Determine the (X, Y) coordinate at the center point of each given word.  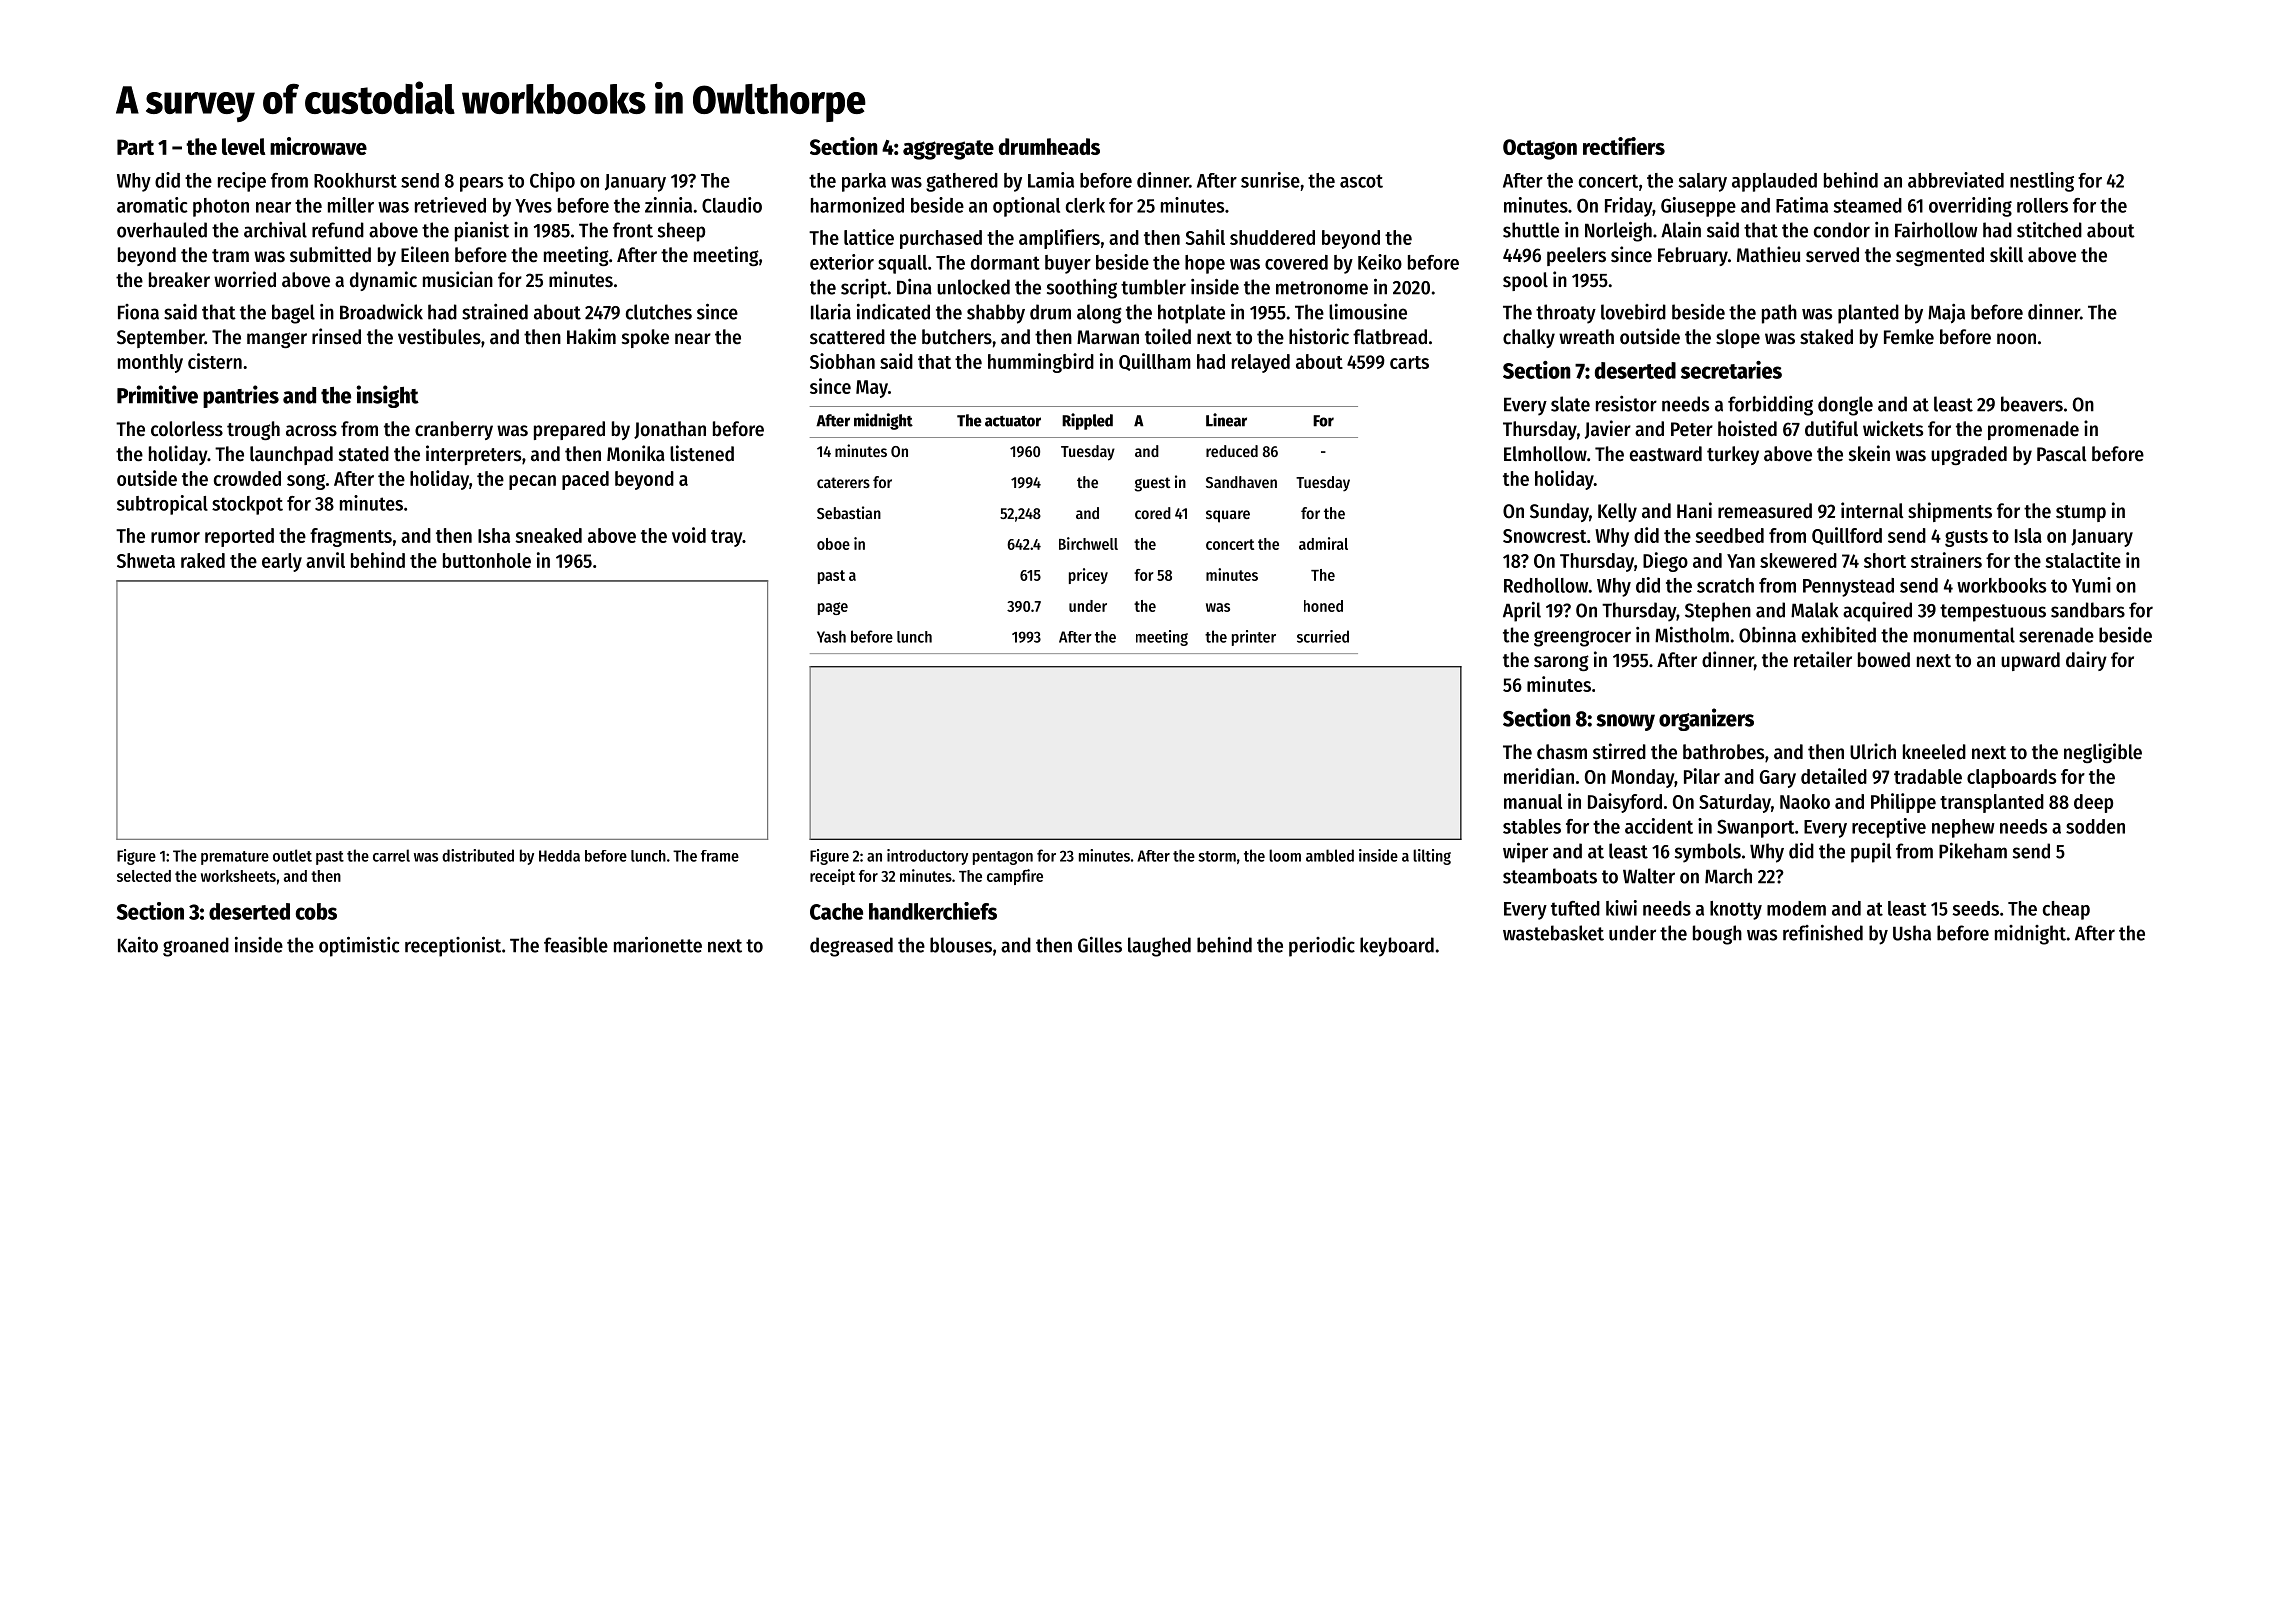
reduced (1232, 451)
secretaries (1731, 370)
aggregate (948, 150)
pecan (532, 482)
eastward (1666, 454)
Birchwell (1088, 543)
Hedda (559, 856)
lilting (1432, 857)
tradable (1928, 776)
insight (387, 396)
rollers (2042, 205)
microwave (318, 146)
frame (720, 856)
